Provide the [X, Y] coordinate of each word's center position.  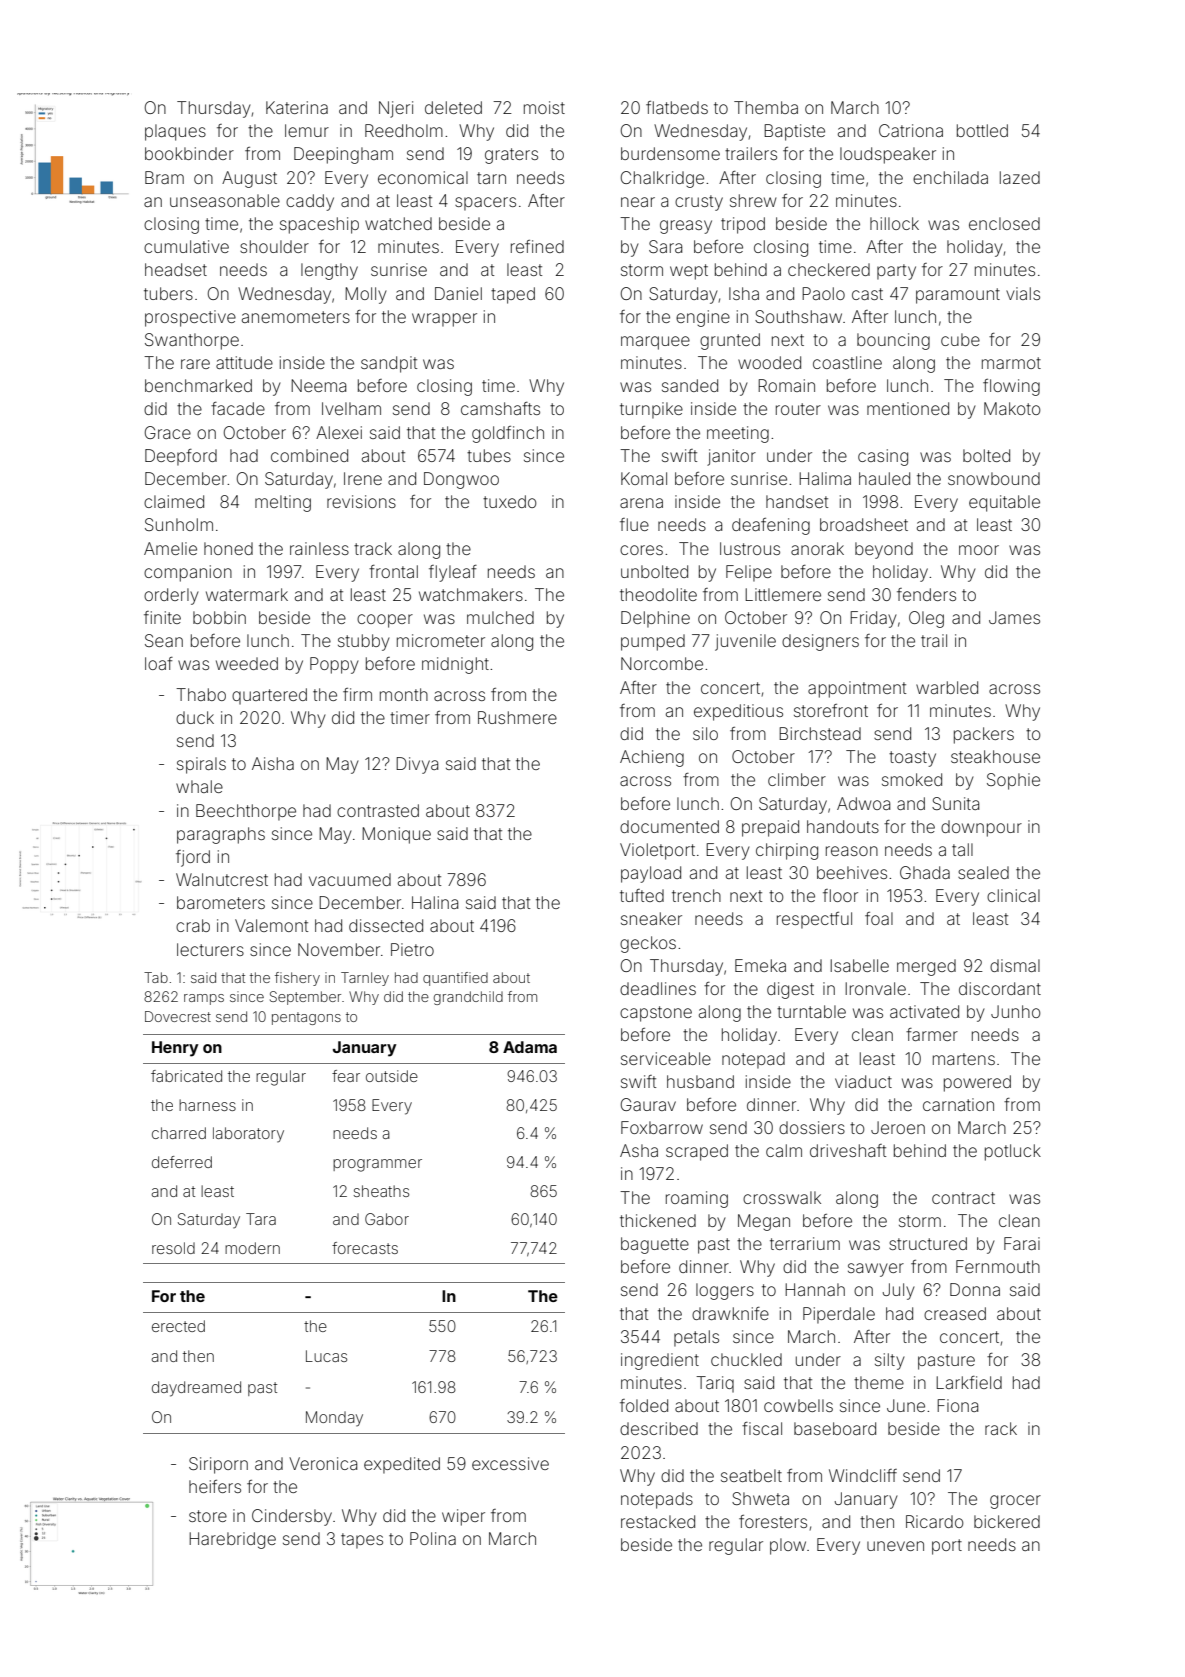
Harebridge [232, 1540]
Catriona [911, 130]
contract [963, 1198]
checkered [829, 269]
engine [703, 318]
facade [238, 408]
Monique [396, 835]
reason [852, 851]
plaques [175, 132]
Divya [417, 765]
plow [788, 1546]
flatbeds [677, 107]
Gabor [387, 1219]
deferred [182, 1162]
